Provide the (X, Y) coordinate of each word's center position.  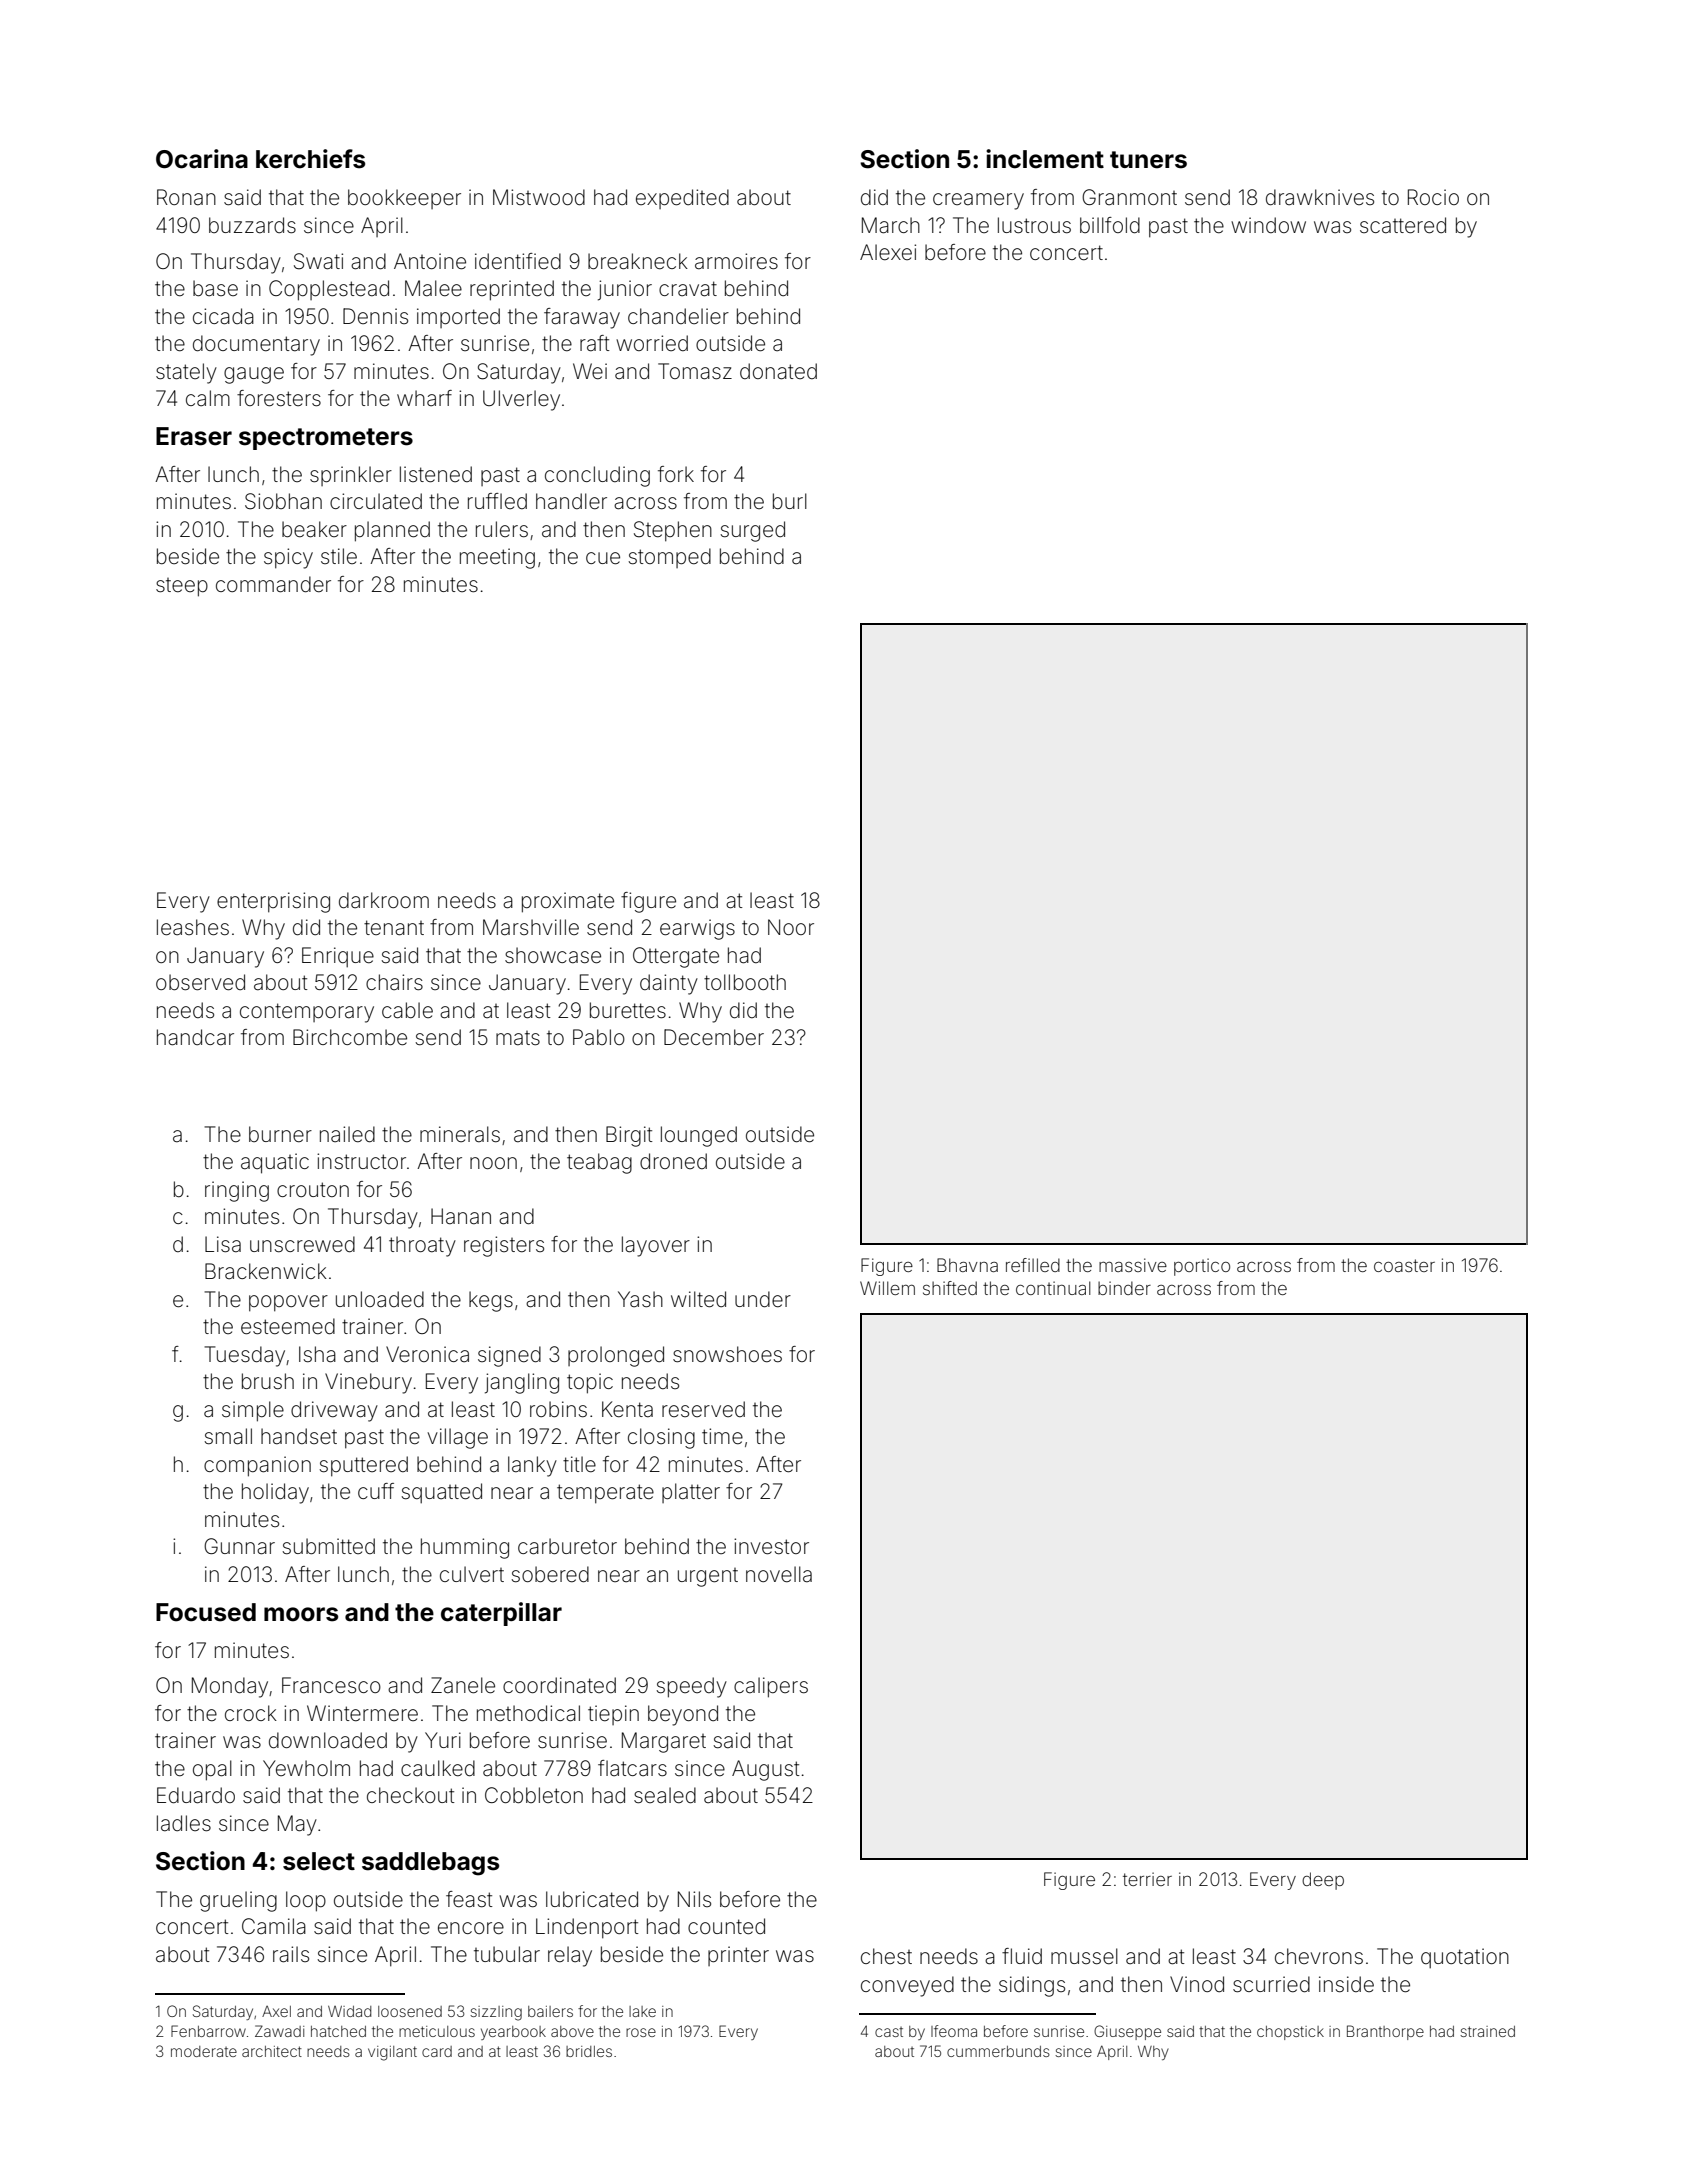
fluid (1022, 1956)
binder (1124, 1288)
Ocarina (202, 159)
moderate (204, 2051)
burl (790, 501)
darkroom (384, 900)
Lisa (223, 1244)
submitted (329, 1546)
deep (1323, 1881)
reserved (703, 1409)
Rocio (1433, 197)
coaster (1404, 1265)
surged (753, 531)
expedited (682, 199)
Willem (887, 1288)
